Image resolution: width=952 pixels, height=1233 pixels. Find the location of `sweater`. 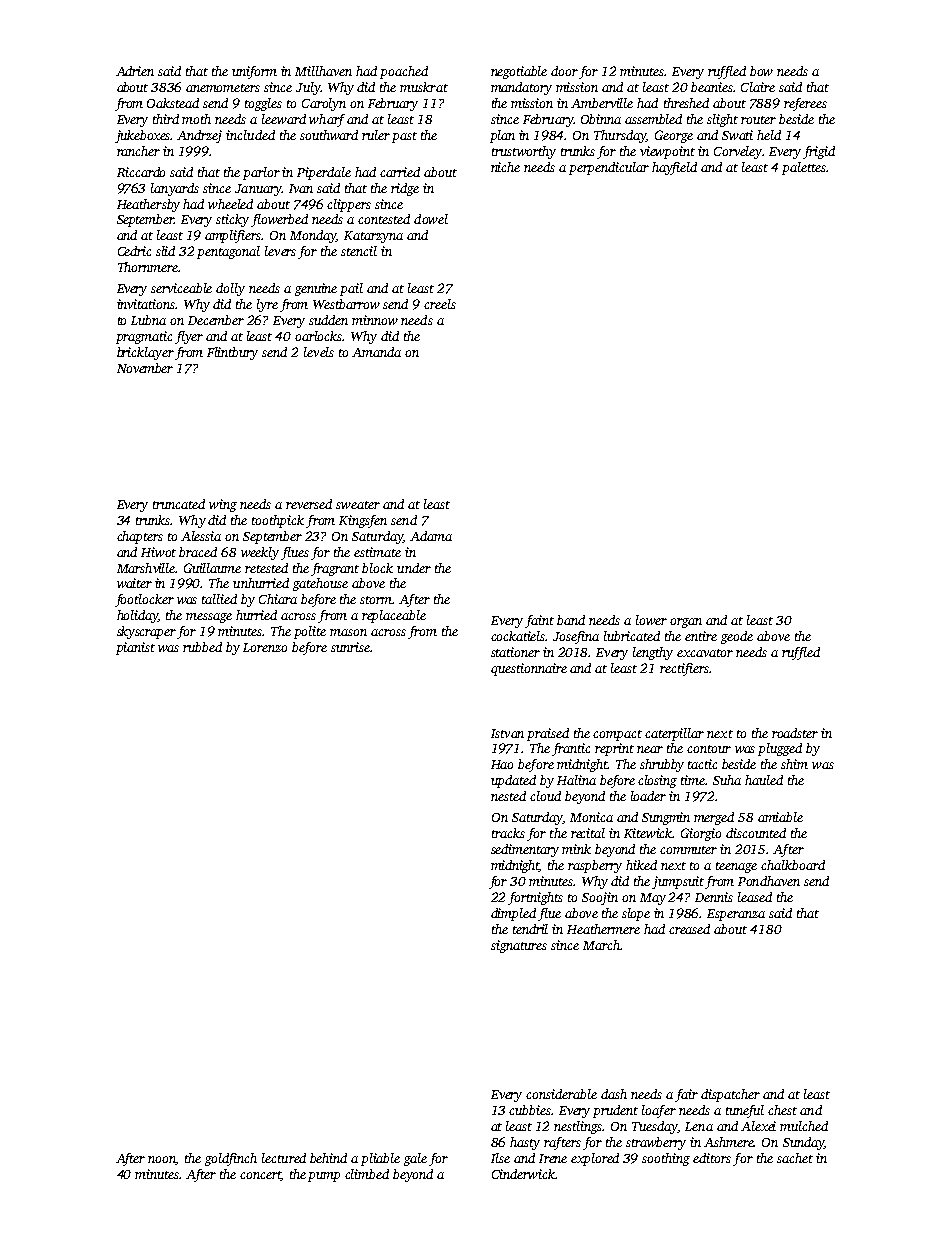

sweater is located at coordinates (358, 505).
